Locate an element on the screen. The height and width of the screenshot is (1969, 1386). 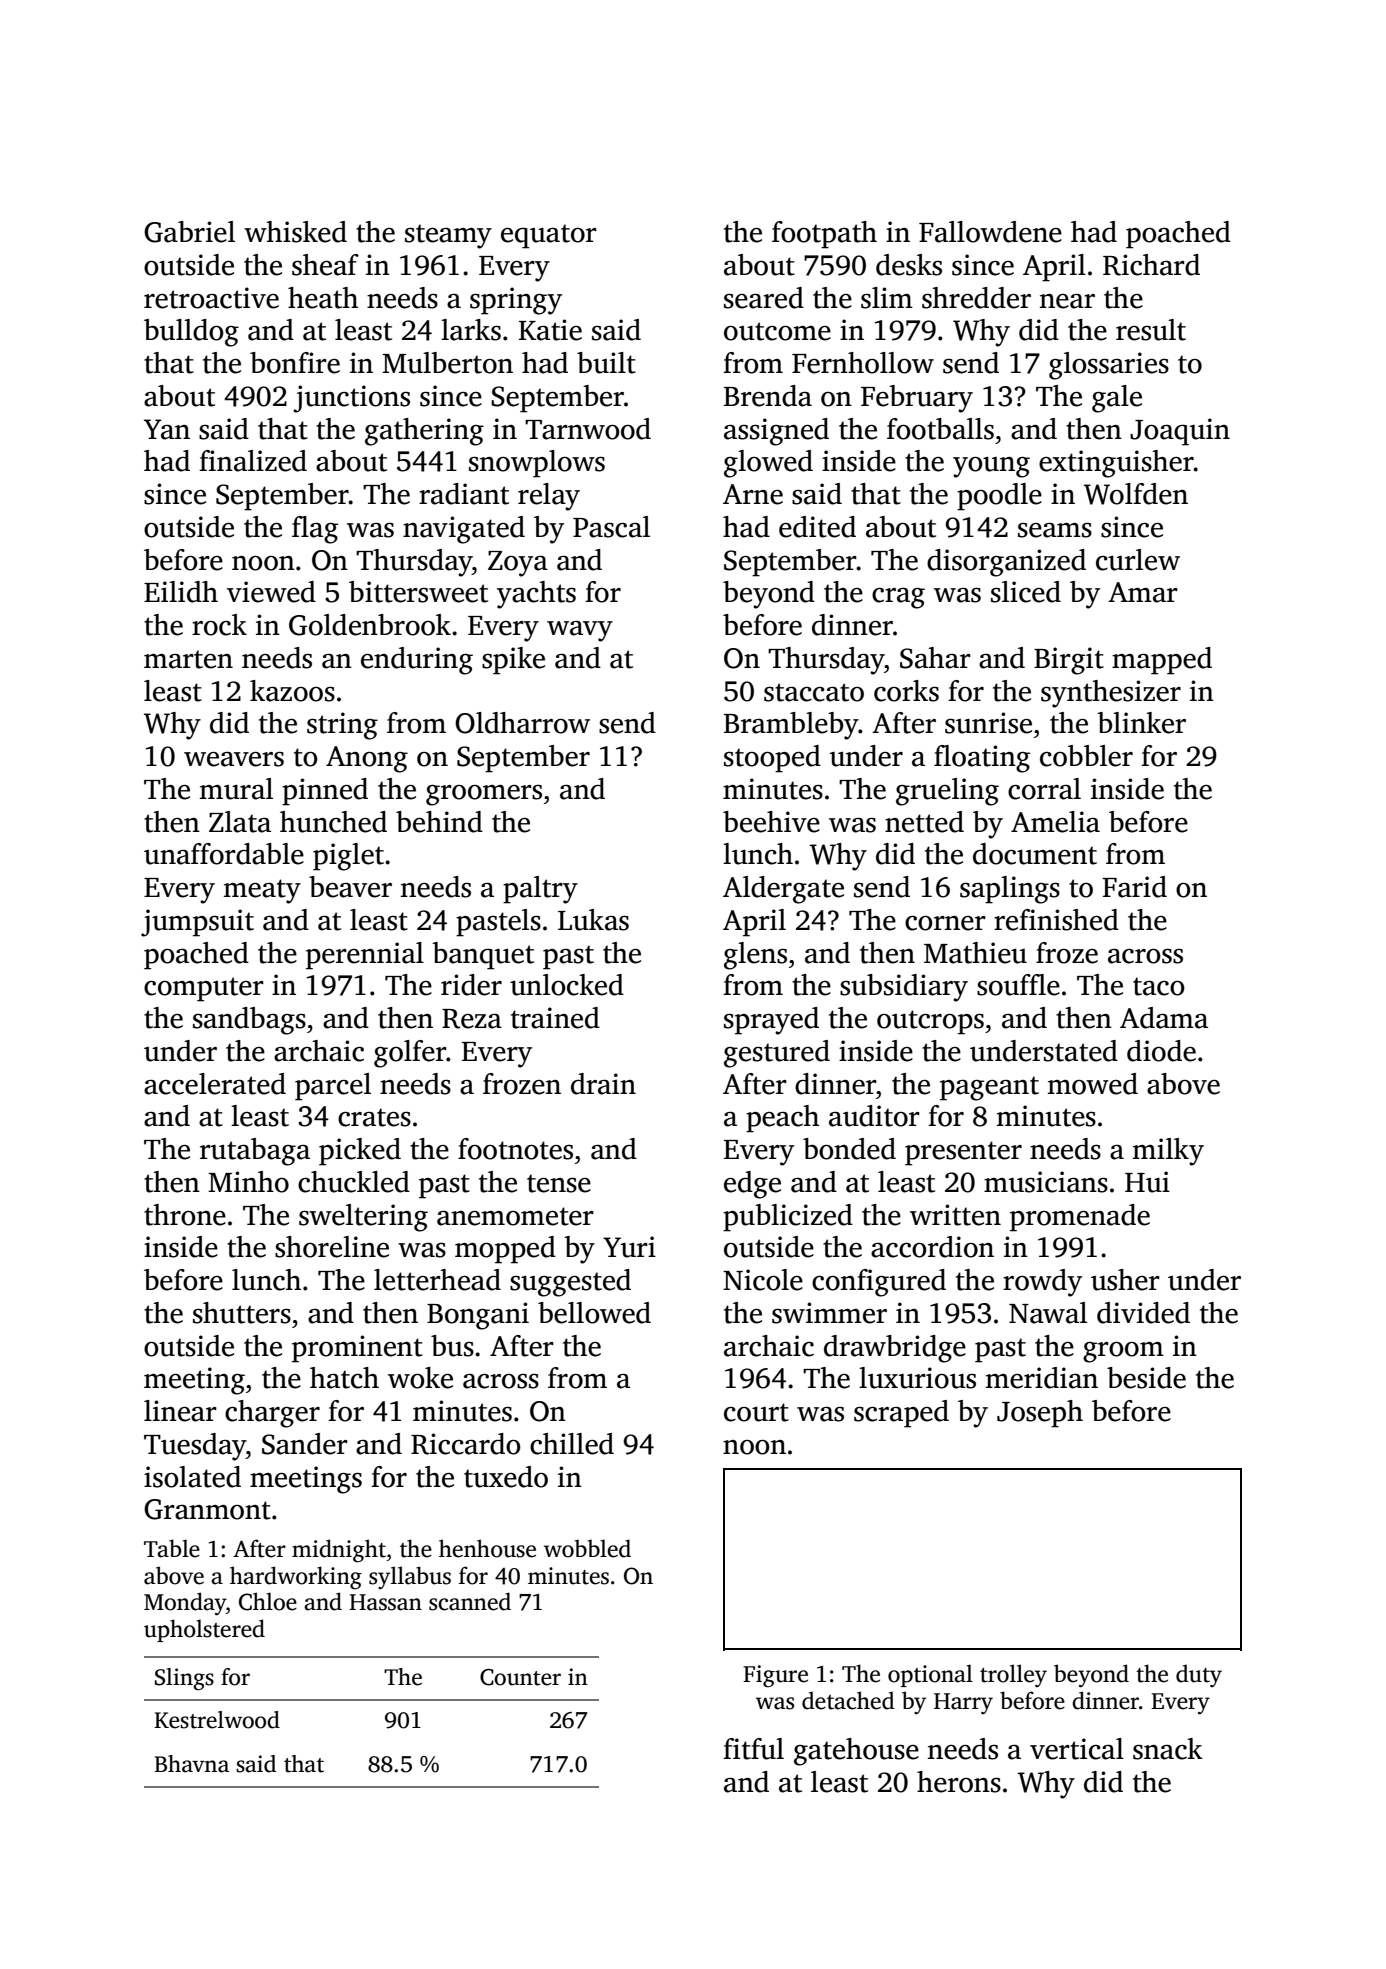
bonfire is located at coordinates (295, 363).
